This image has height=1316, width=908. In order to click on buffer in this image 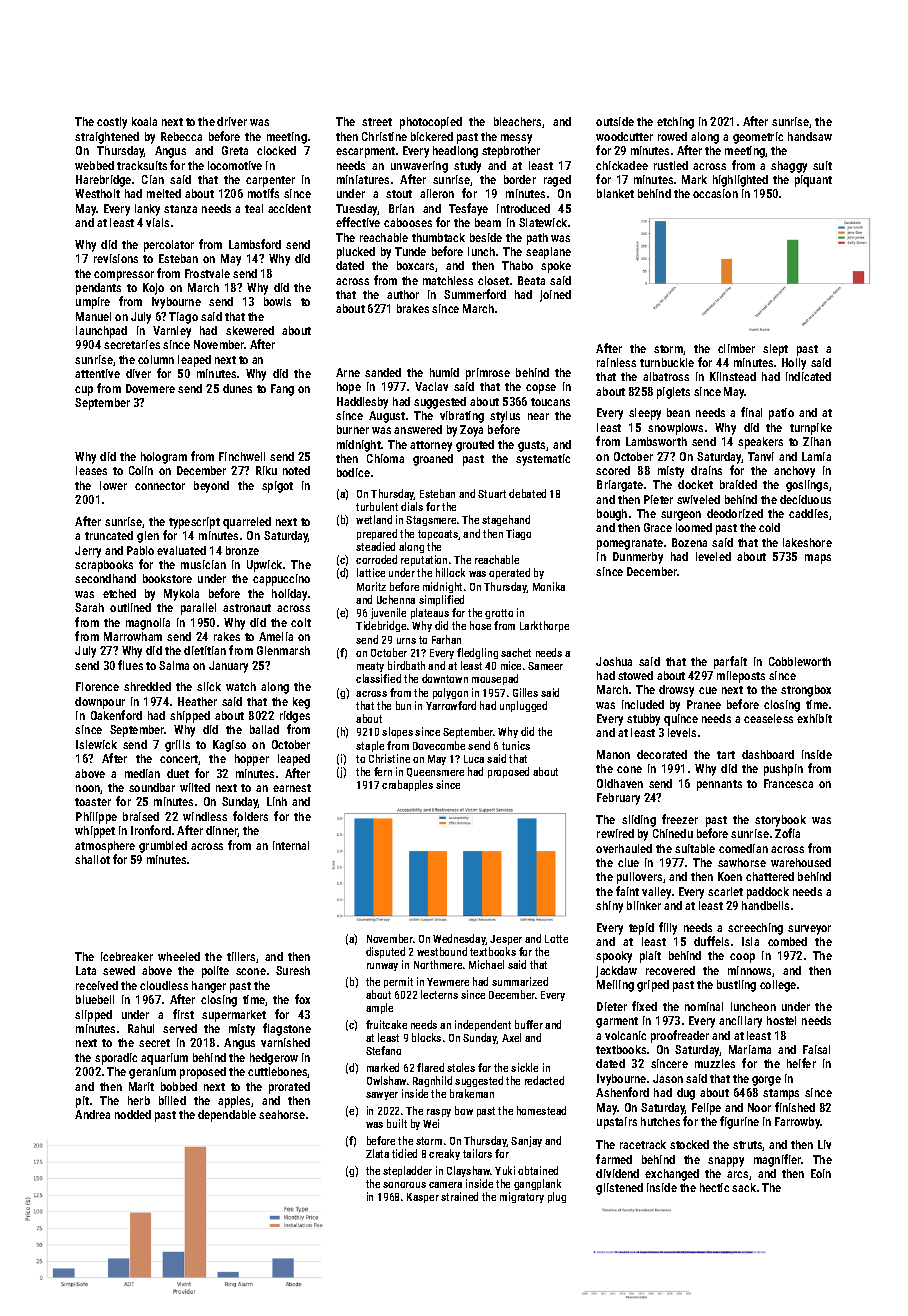, I will do `click(529, 1024)`.
